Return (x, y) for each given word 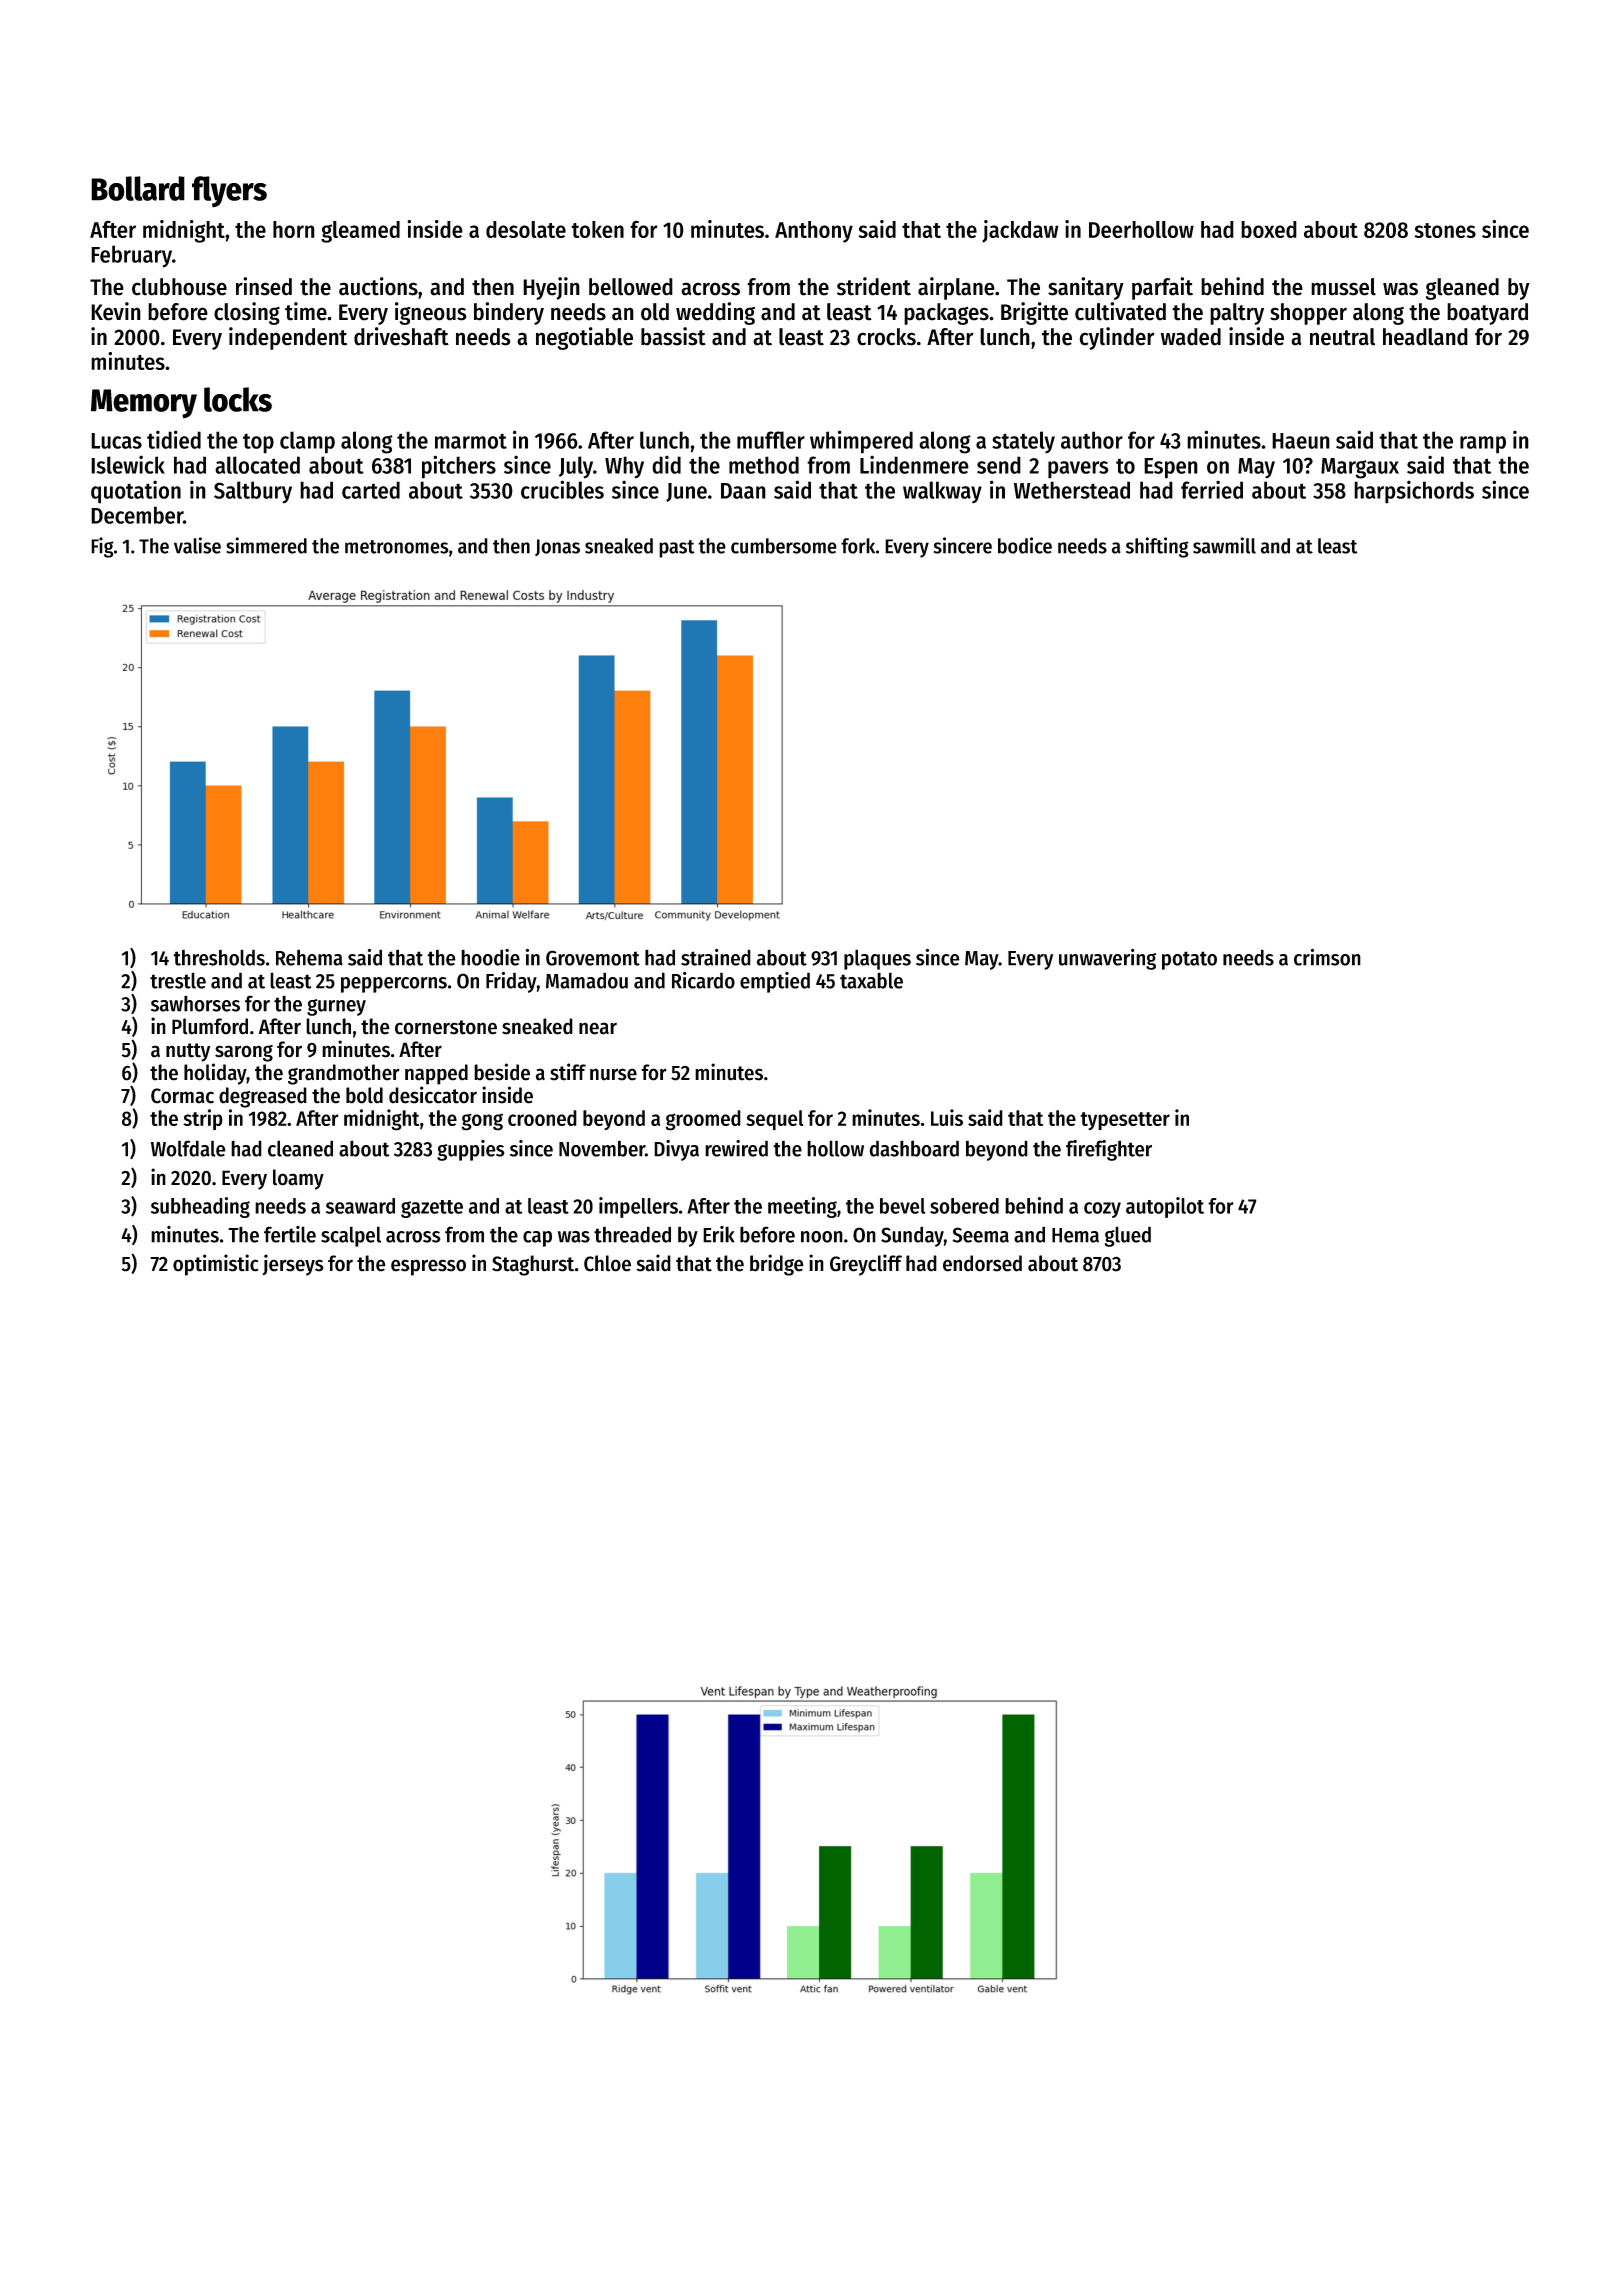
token (597, 229)
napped (436, 1074)
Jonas (557, 547)
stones (1445, 230)
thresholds (219, 957)
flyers (229, 192)
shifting (1157, 547)
